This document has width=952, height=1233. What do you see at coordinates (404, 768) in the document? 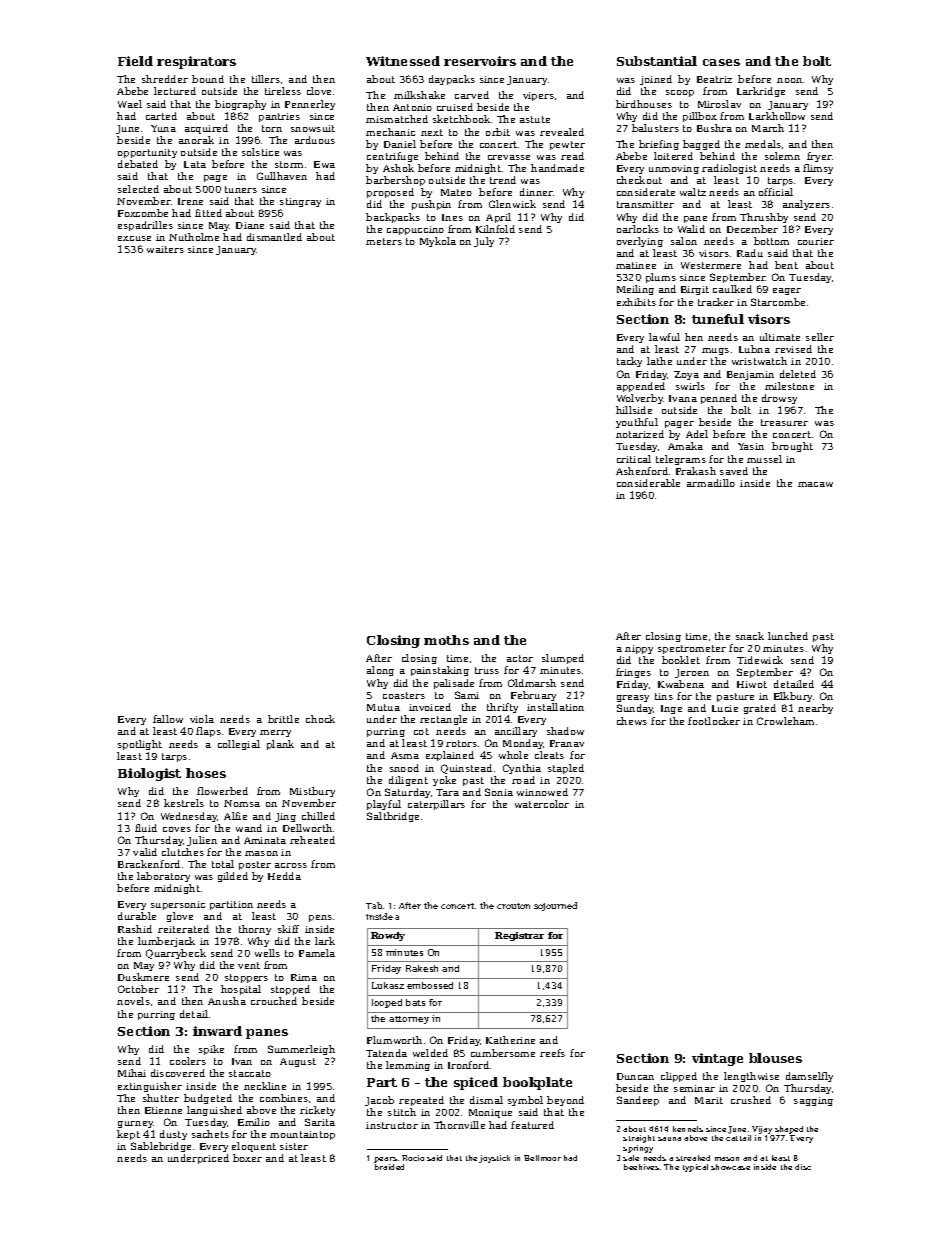
I see `snood` at bounding box center [404, 768].
